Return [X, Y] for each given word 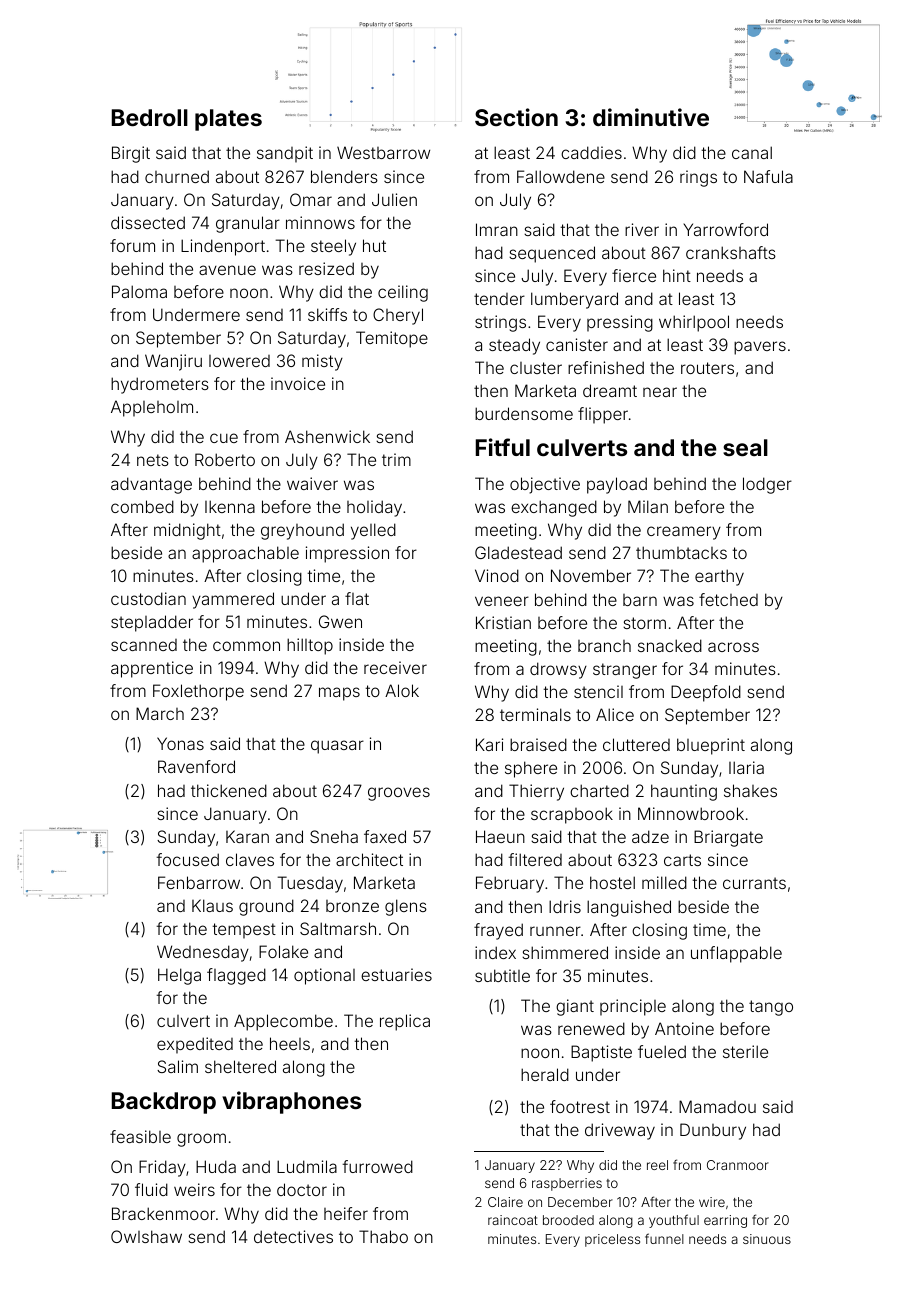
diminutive [651, 117]
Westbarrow [383, 152]
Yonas [180, 743]
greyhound [302, 531]
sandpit [285, 154]
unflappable [736, 954]
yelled [373, 531]
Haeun [500, 836]
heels [290, 1043]
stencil [598, 691]
